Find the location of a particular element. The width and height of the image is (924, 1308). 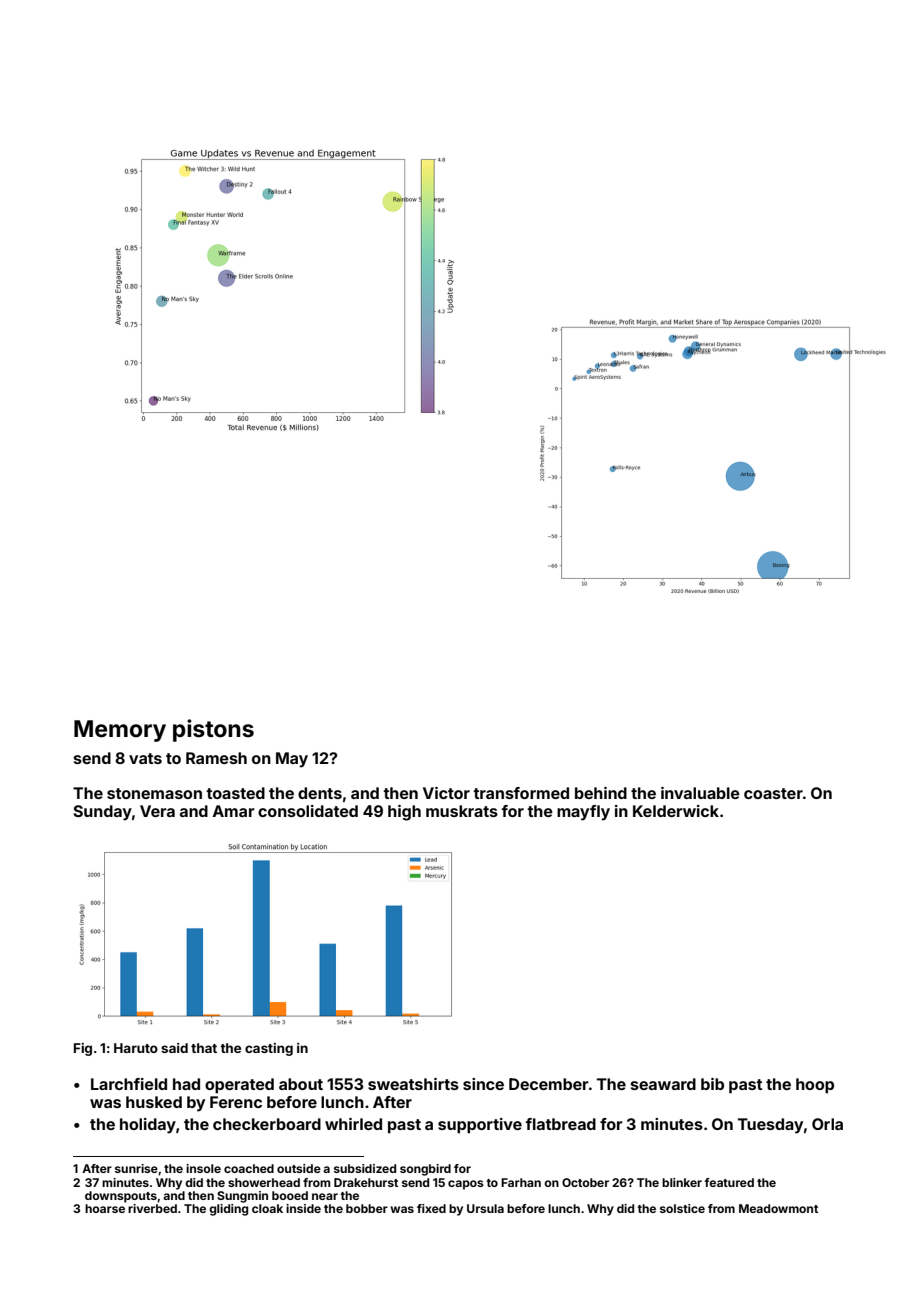

pistons is located at coordinates (213, 730).
